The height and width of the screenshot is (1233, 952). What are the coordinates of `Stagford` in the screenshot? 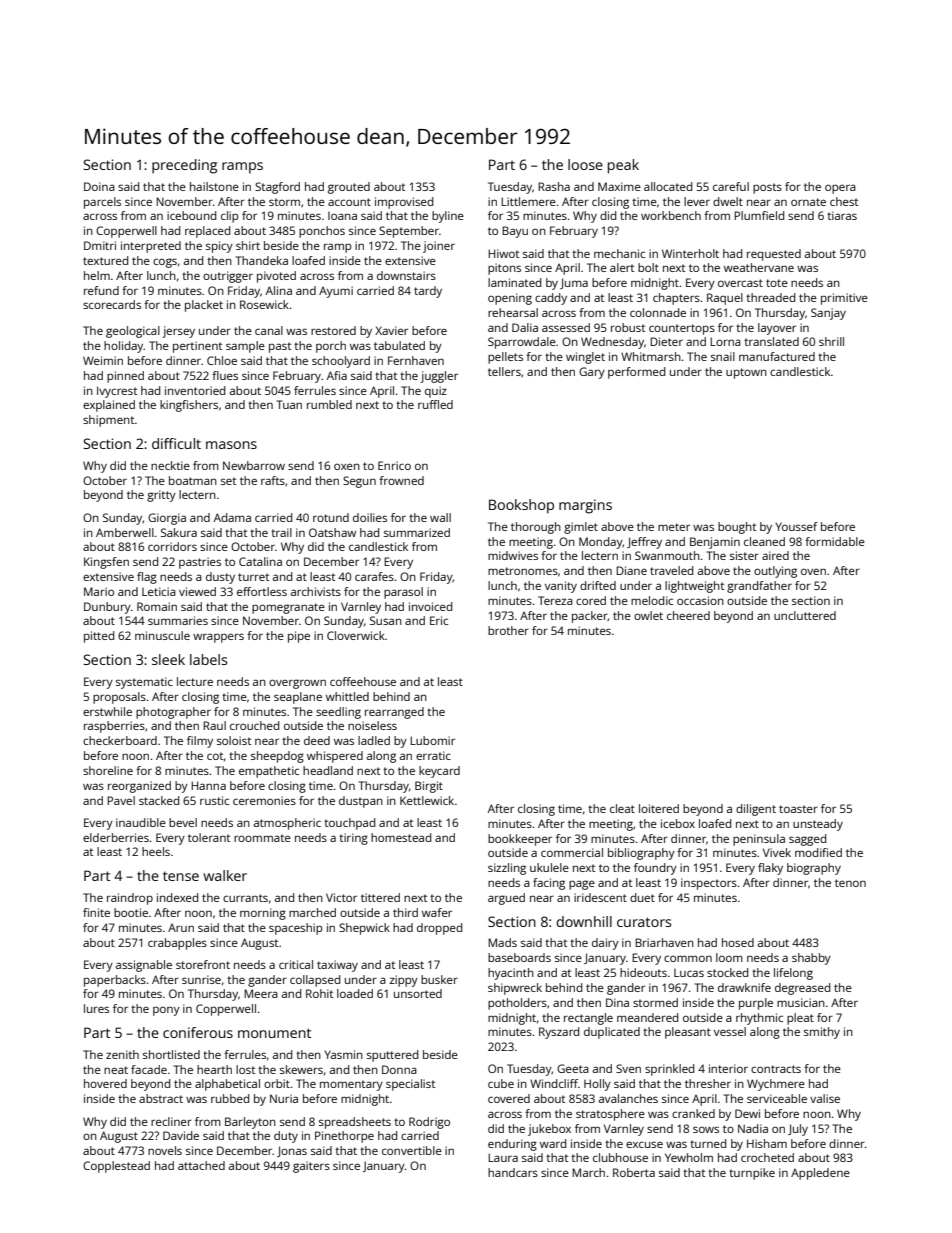 It's located at (277, 188).
